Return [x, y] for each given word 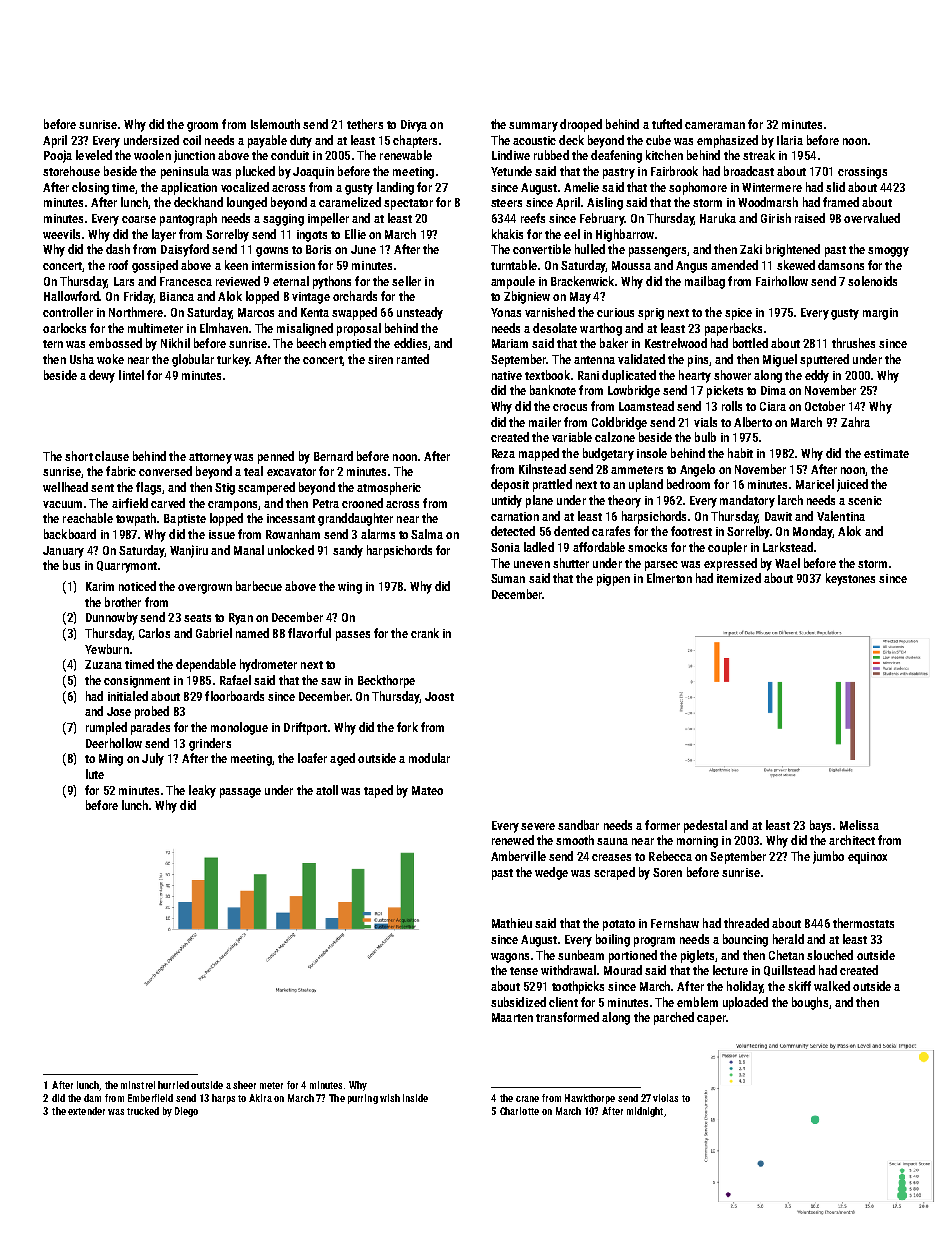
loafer [312, 758]
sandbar [578, 825]
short [79, 456]
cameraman [715, 125]
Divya [414, 126]
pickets [725, 391]
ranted [413, 359]
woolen [152, 155]
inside [415, 1098]
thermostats [863, 923]
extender [86, 1111]
